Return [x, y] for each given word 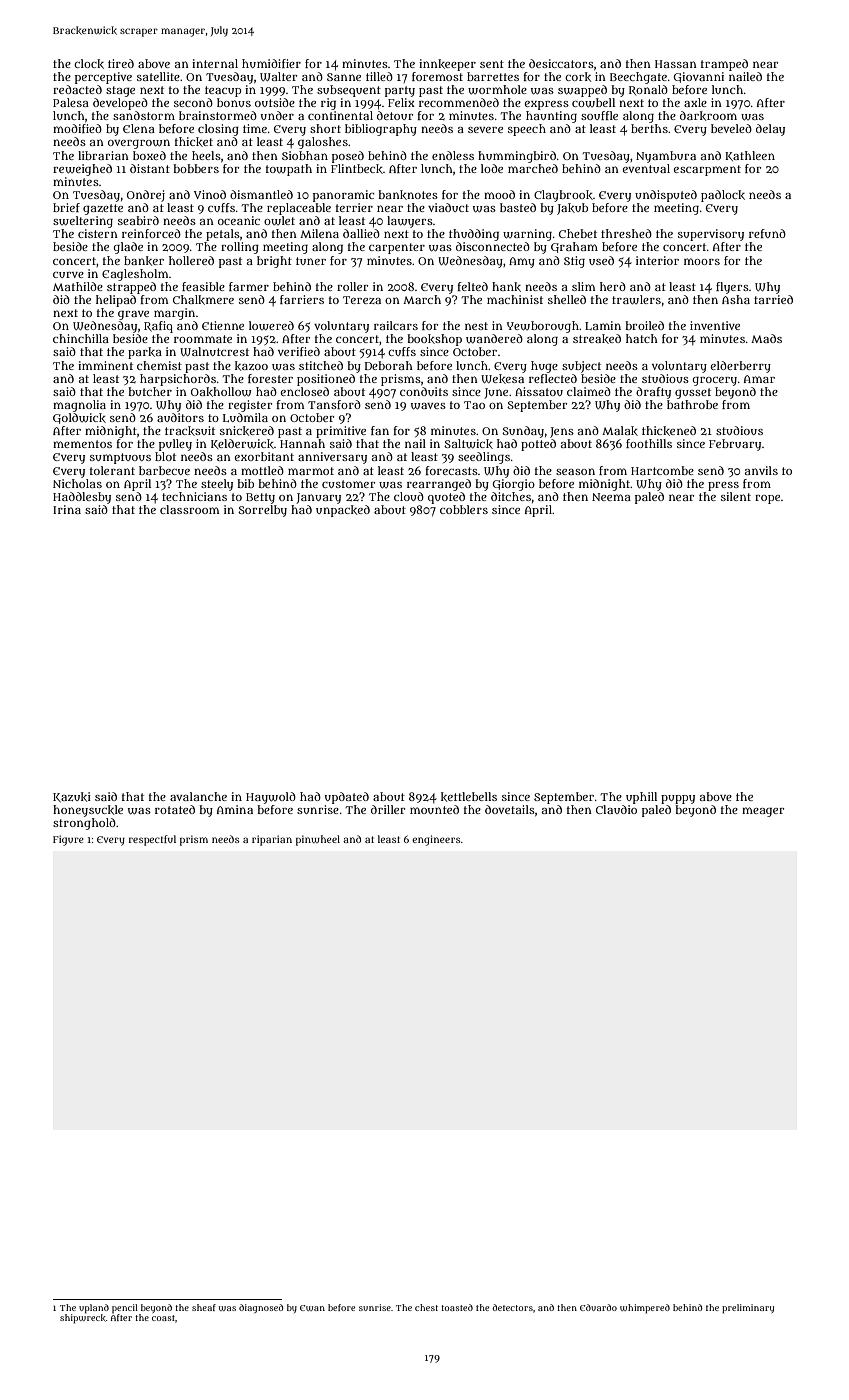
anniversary [332, 458]
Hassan [676, 64]
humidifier [271, 63]
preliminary [748, 1309]
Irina [67, 509]
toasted [457, 1307]
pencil [125, 1309]
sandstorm [144, 115]
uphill [641, 798]
